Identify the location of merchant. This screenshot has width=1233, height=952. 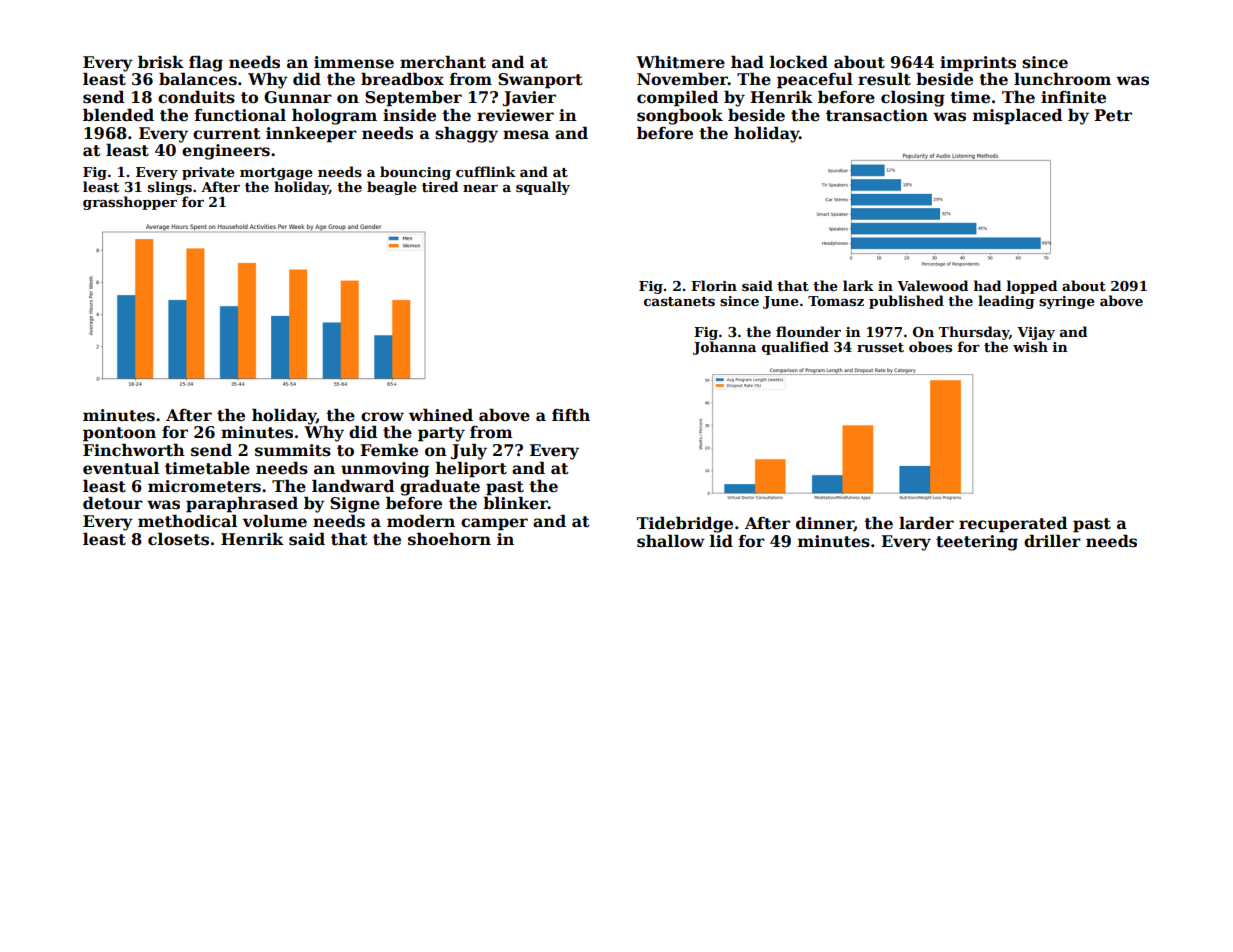
(443, 62).
